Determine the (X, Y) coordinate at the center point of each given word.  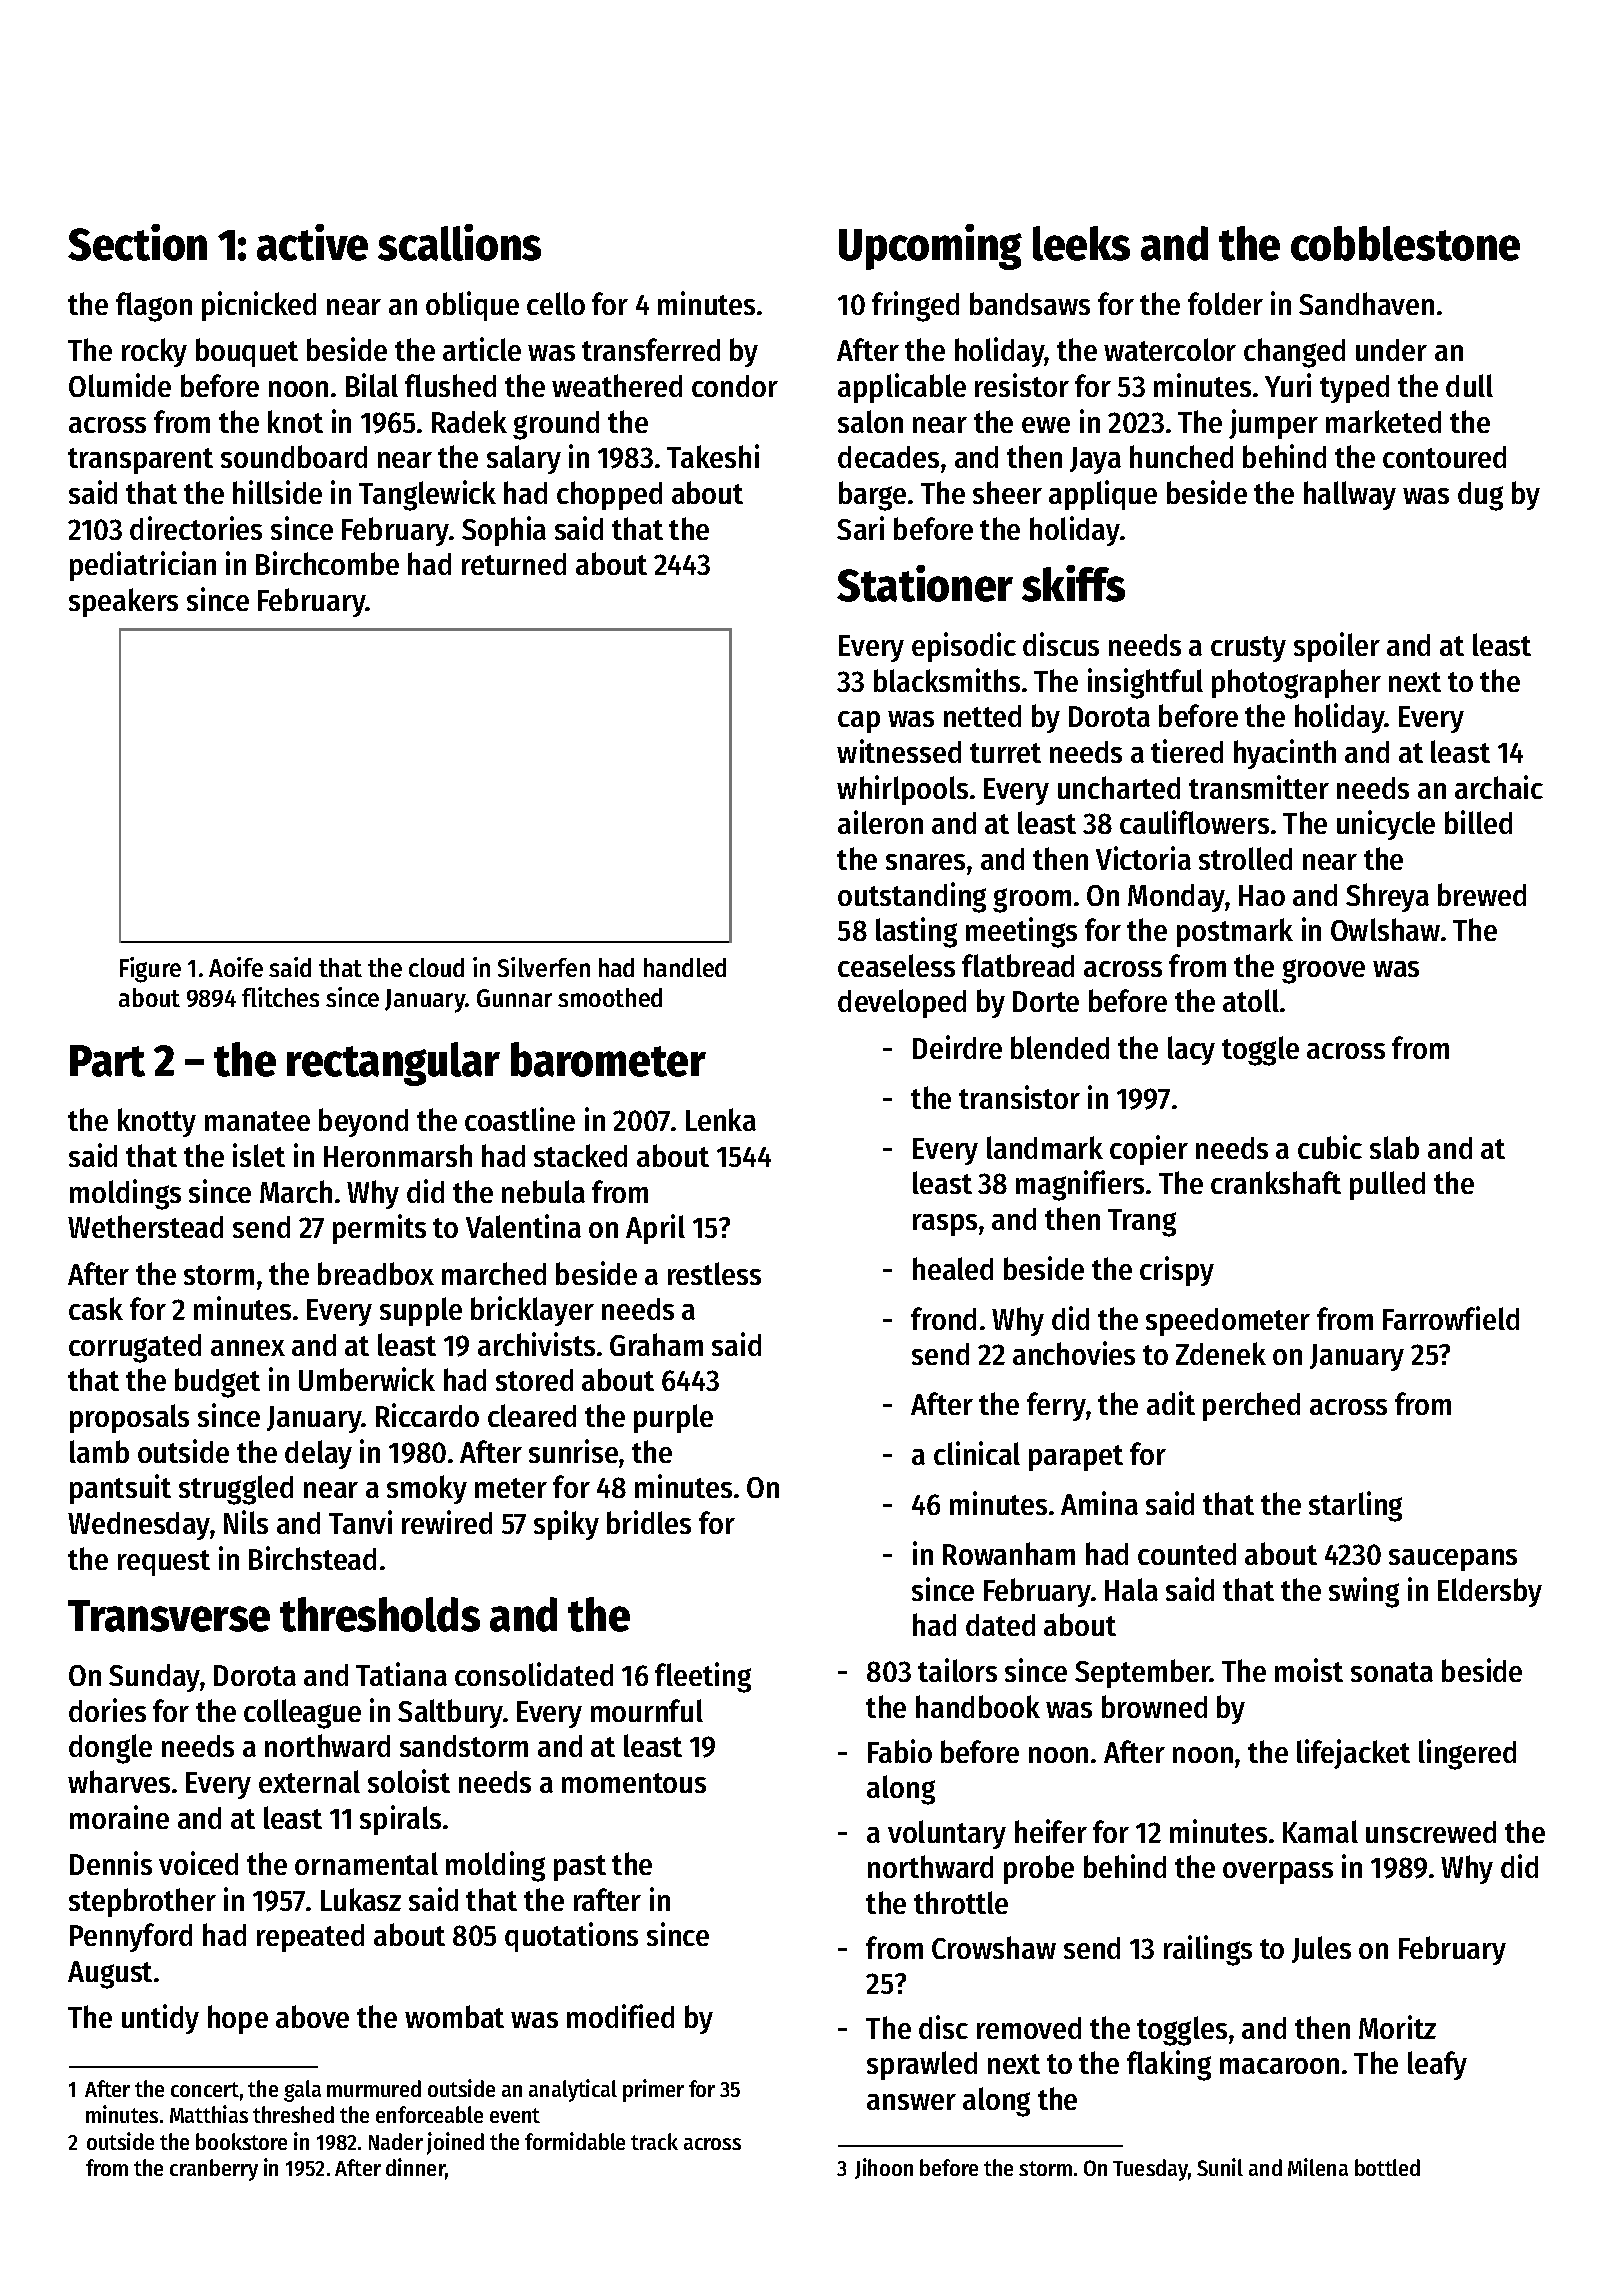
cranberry (214, 2170)
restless (714, 1273)
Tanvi (360, 1522)
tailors (957, 1670)
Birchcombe (327, 563)
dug (1480, 496)
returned (514, 564)
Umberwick (367, 1379)
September (1142, 1673)
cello (556, 303)
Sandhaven (1366, 303)
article (482, 349)
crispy (1177, 1271)
